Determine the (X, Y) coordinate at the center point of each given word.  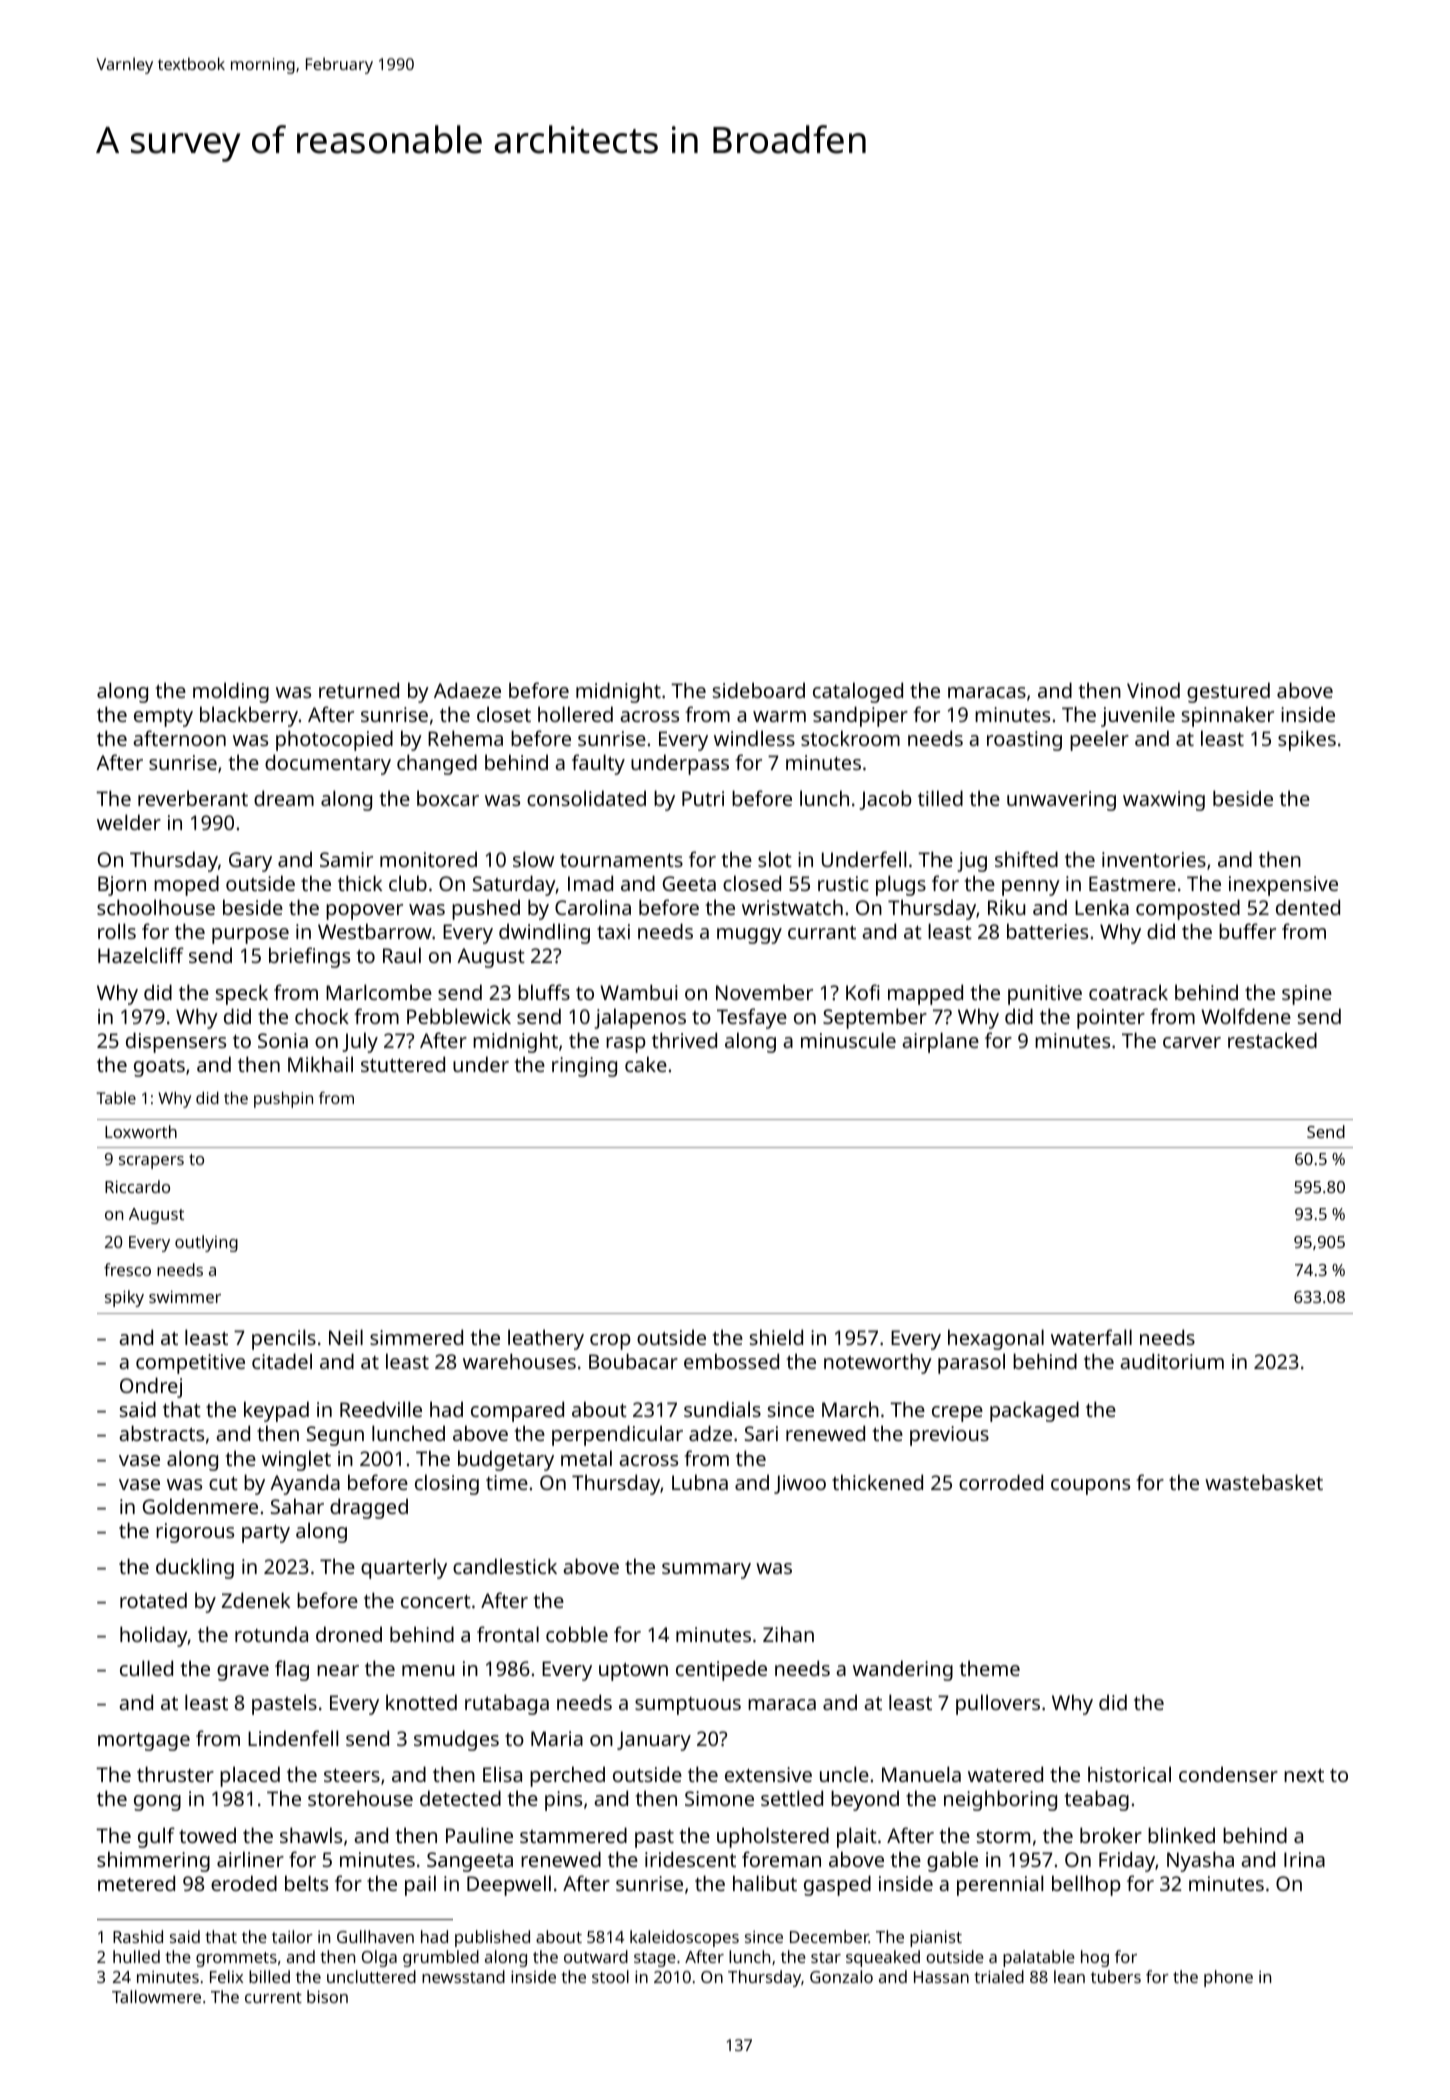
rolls (117, 931)
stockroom (850, 738)
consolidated (586, 798)
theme (989, 1668)
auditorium (1172, 1361)
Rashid (138, 1936)
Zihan (788, 1634)
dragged (369, 1508)
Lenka (1102, 907)
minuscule (848, 1040)
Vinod (1153, 690)
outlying (206, 1243)
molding (231, 692)
